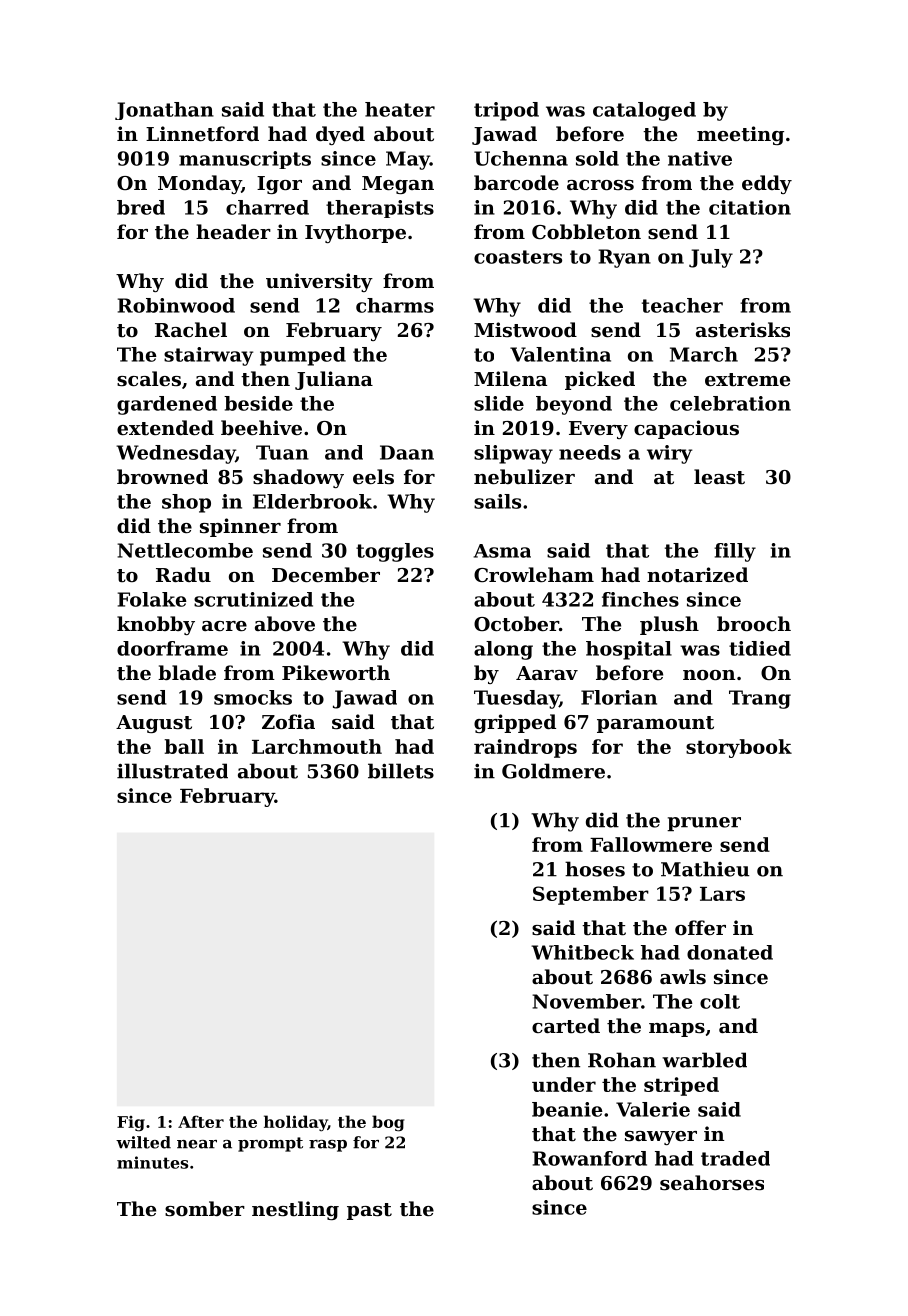 Image resolution: width=908 pixels, height=1316 pixels. Describe the element at coordinates (282, 452) in the screenshot. I see `Tuan` at that location.
